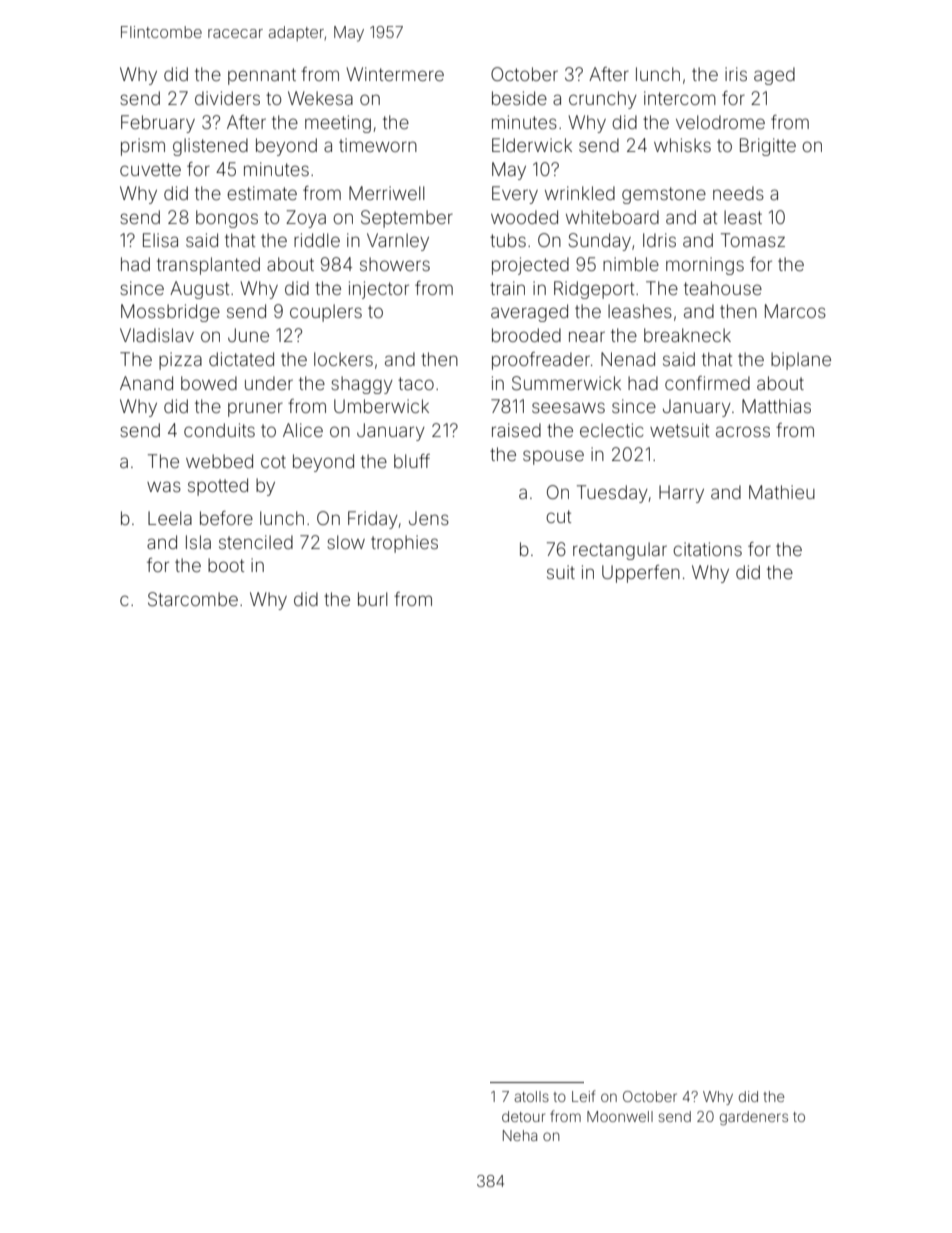 The width and height of the screenshot is (952, 1233). What do you see at coordinates (641, 574) in the screenshot?
I see `Upperfen` at bounding box center [641, 574].
